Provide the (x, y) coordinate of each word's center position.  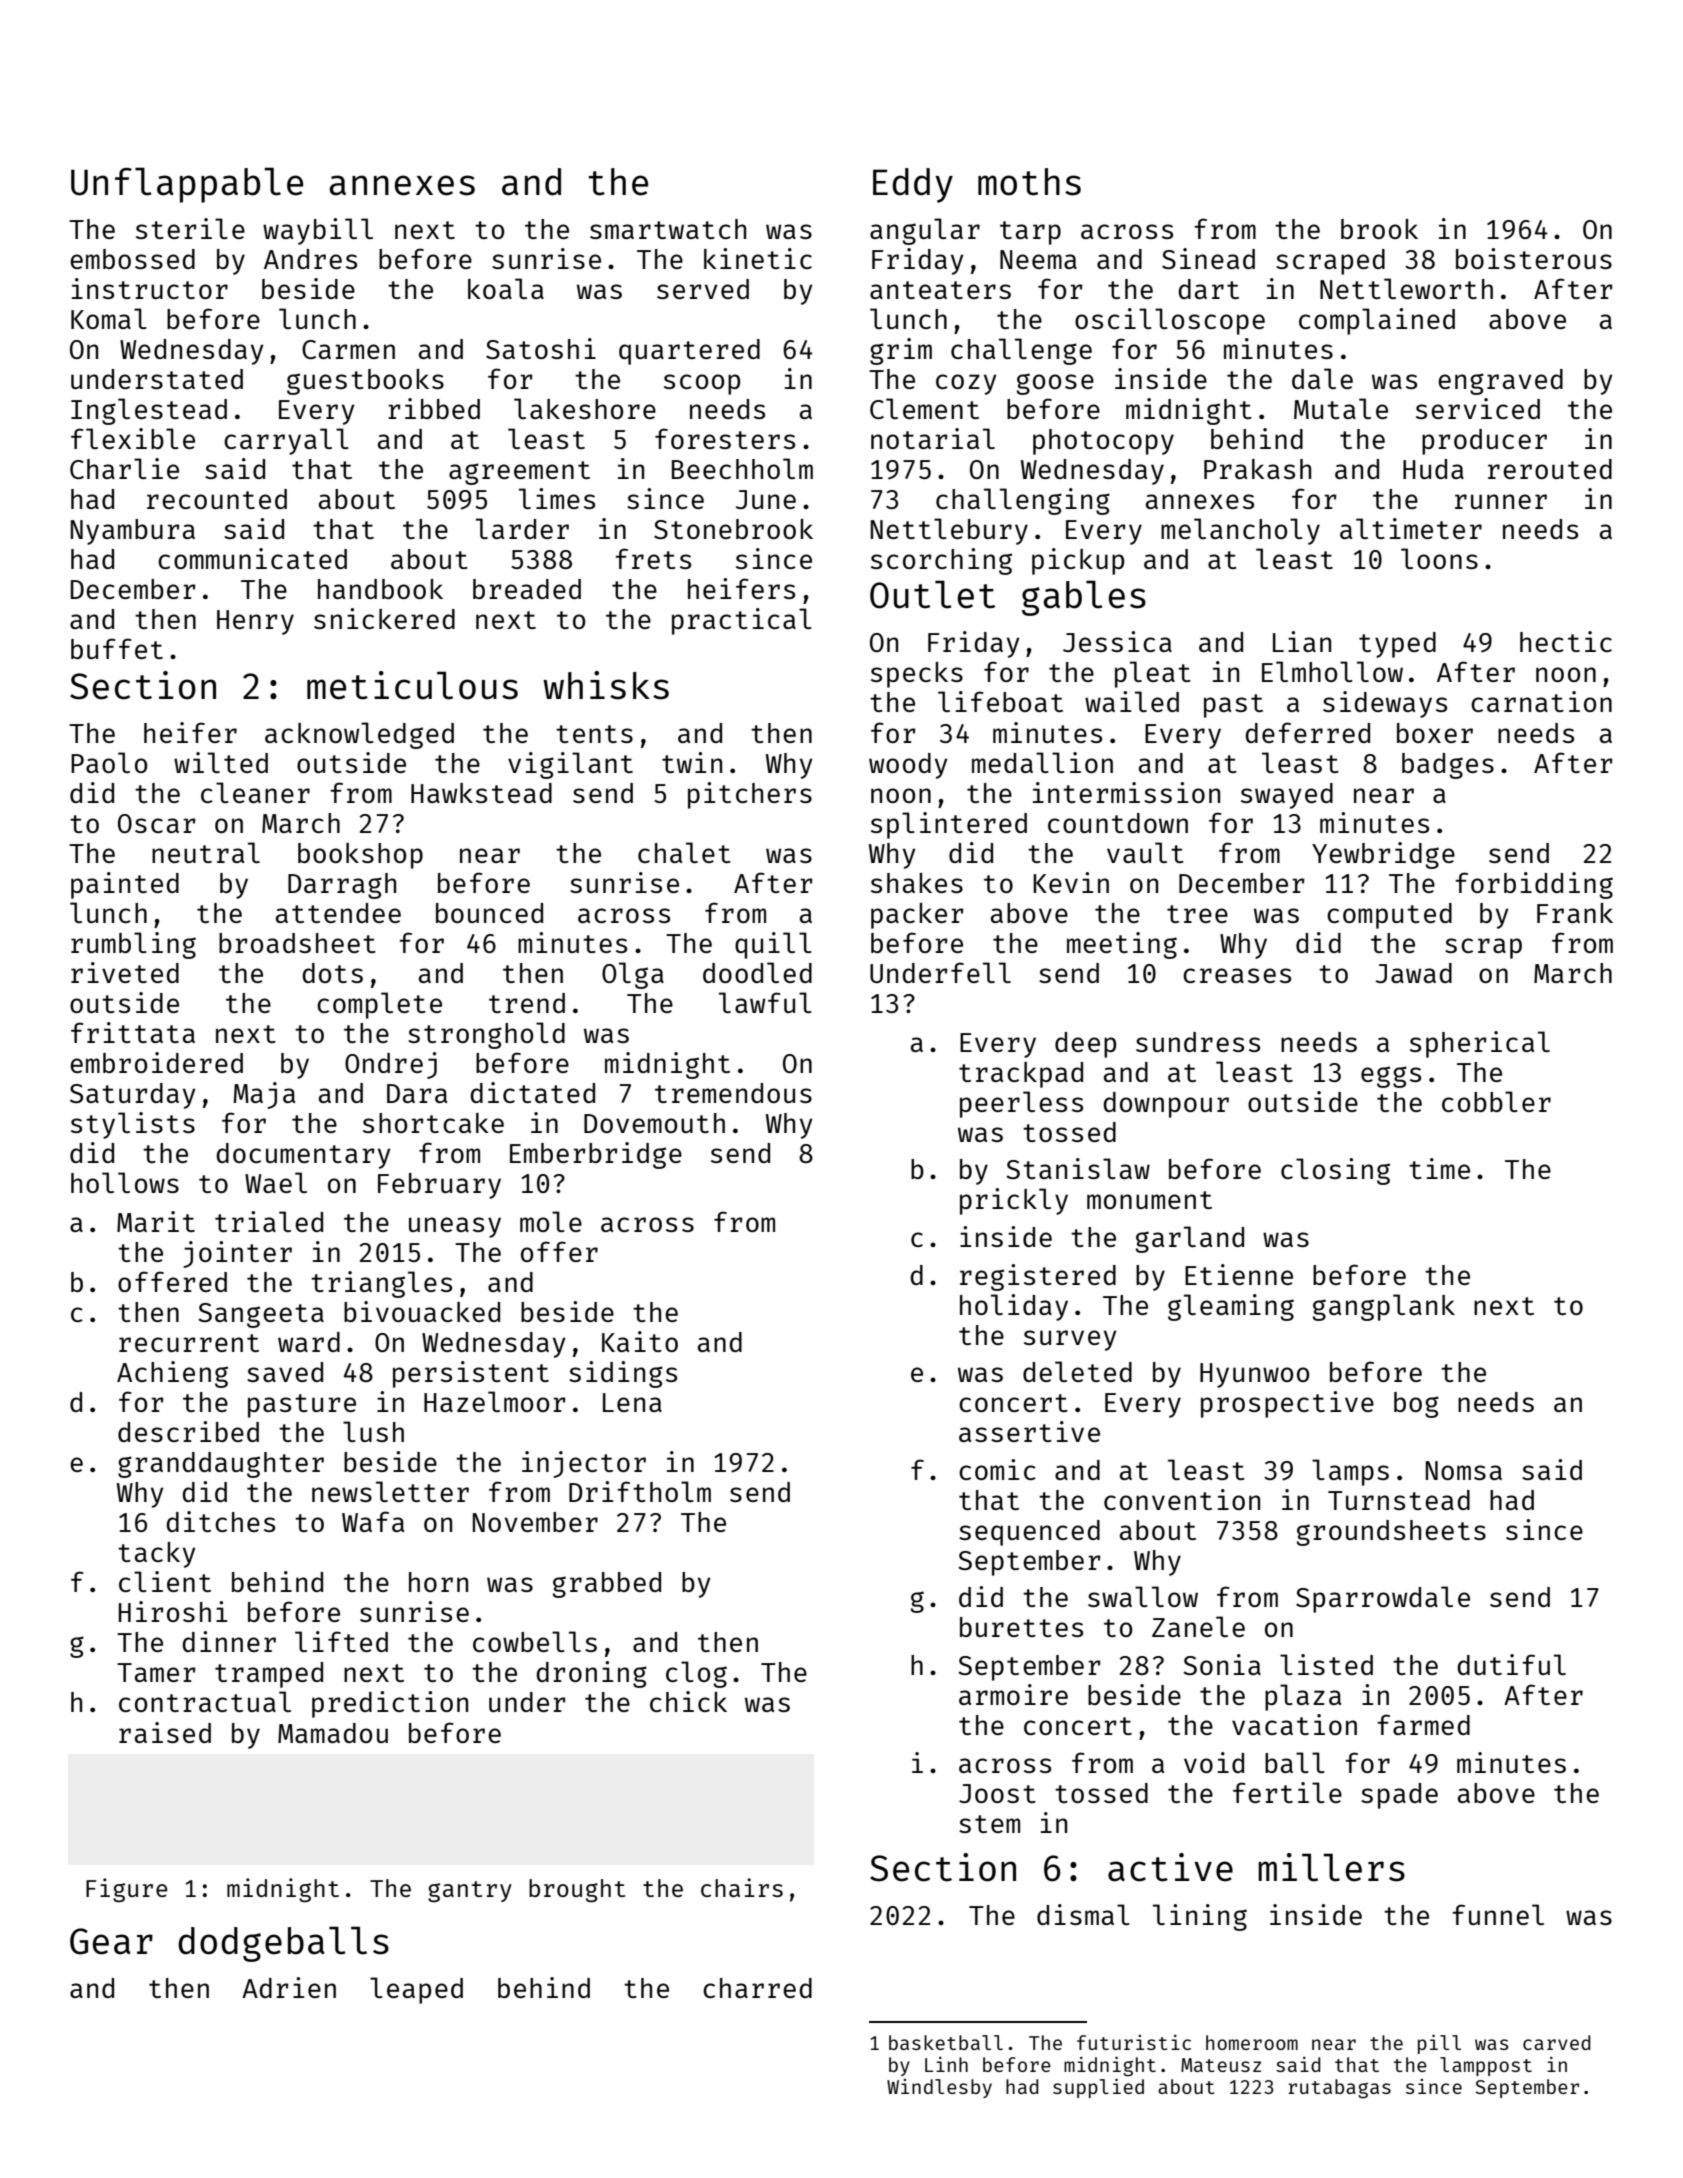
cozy (966, 384)
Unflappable (187, 185)
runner (1501, 501)
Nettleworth (1406, 288)
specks (917, 675)
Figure (126, 1890)
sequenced (1029, 1533)
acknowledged (359, 735)
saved (285, 1372)
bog (1416, 1405)
